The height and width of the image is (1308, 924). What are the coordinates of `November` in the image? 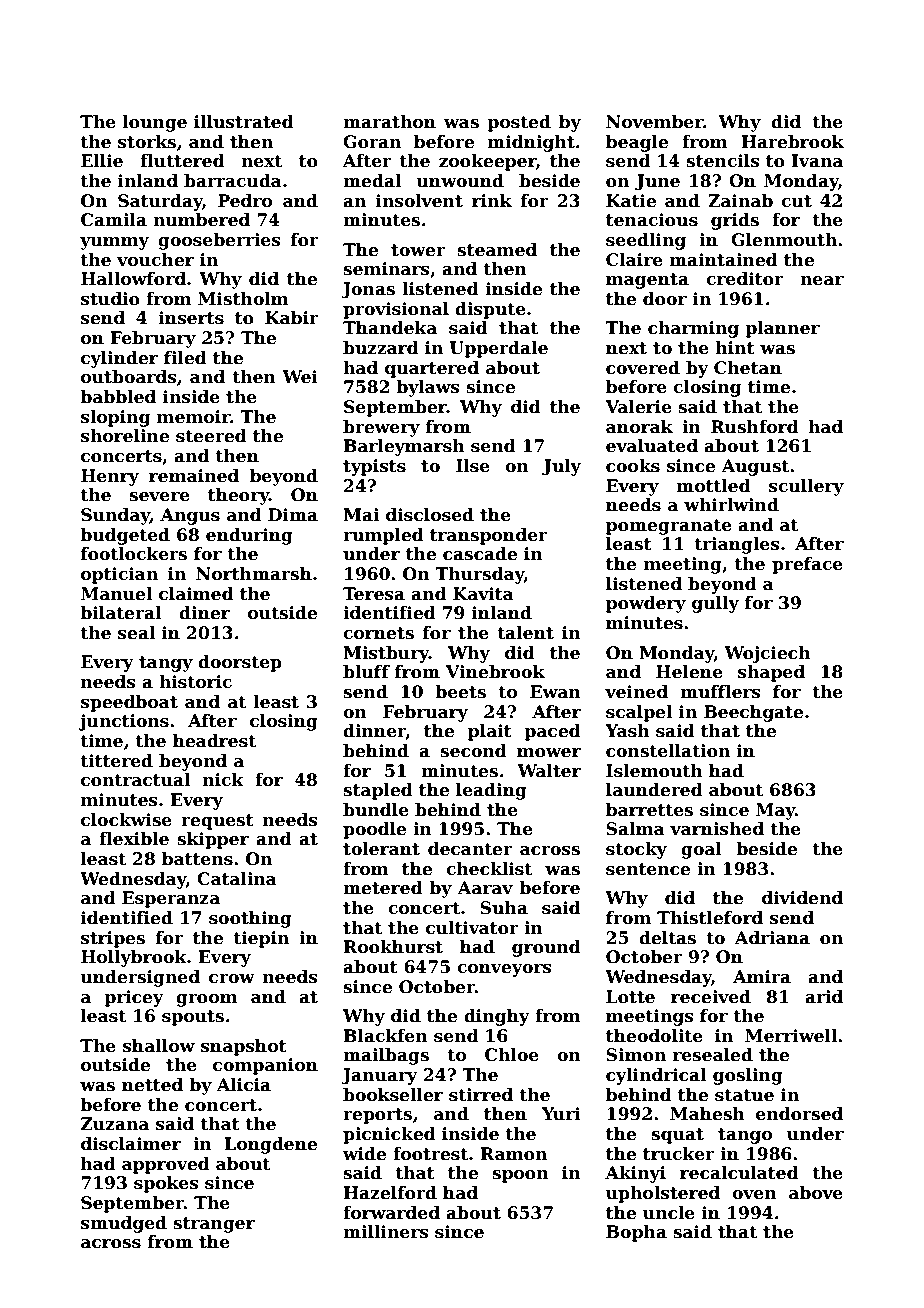 It's located at (654, 122).
